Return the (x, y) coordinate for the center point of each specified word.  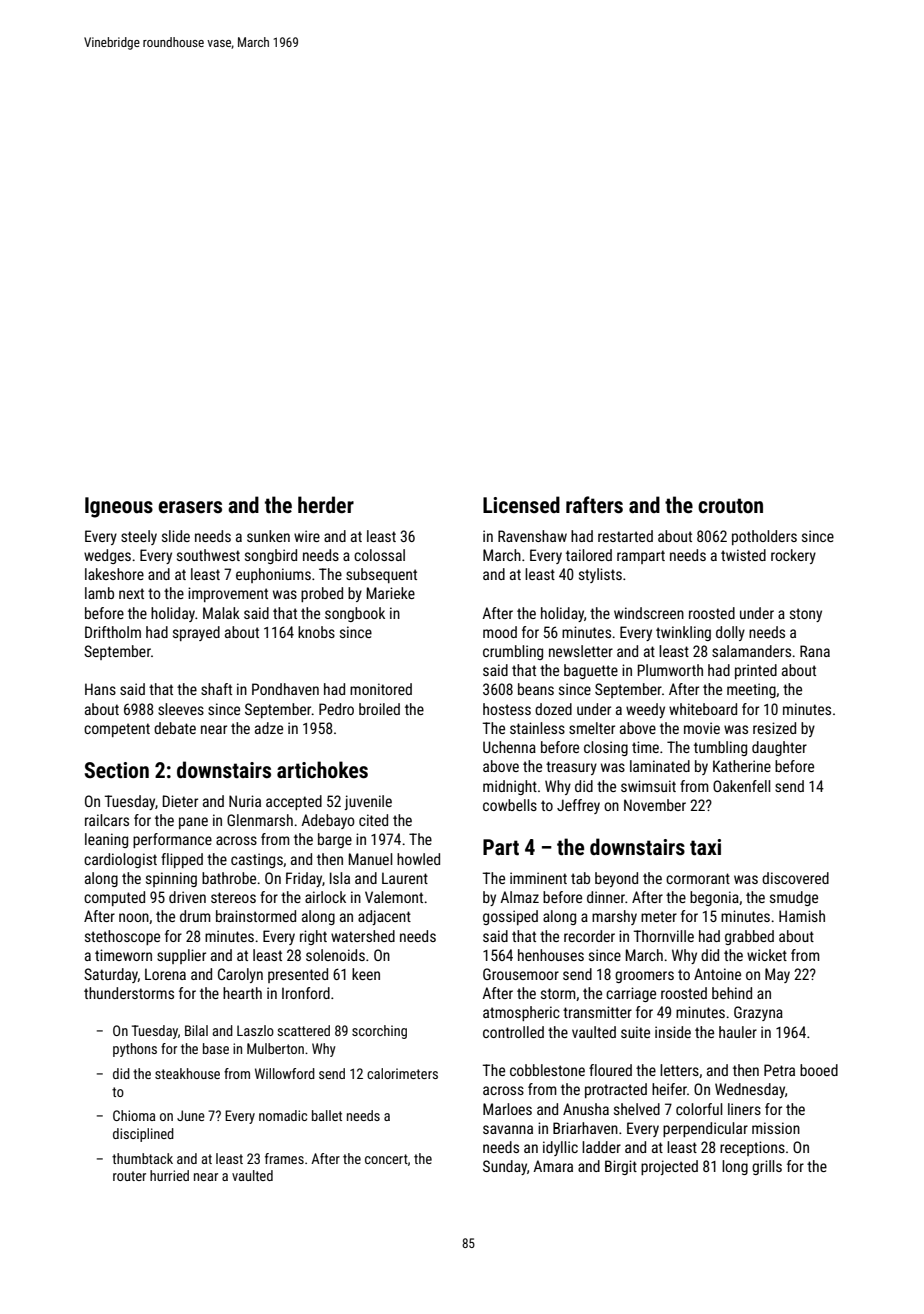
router (129, 1176)
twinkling (683, 633)
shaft (216, 689)
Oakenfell (742, 786)
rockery (793, 556)
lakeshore (114, 574)
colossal (379, 555)
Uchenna (509, 747)
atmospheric (521, 1013)
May (777, 975)
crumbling (513, 652)
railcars (107, 820)
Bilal (196, 1030)
